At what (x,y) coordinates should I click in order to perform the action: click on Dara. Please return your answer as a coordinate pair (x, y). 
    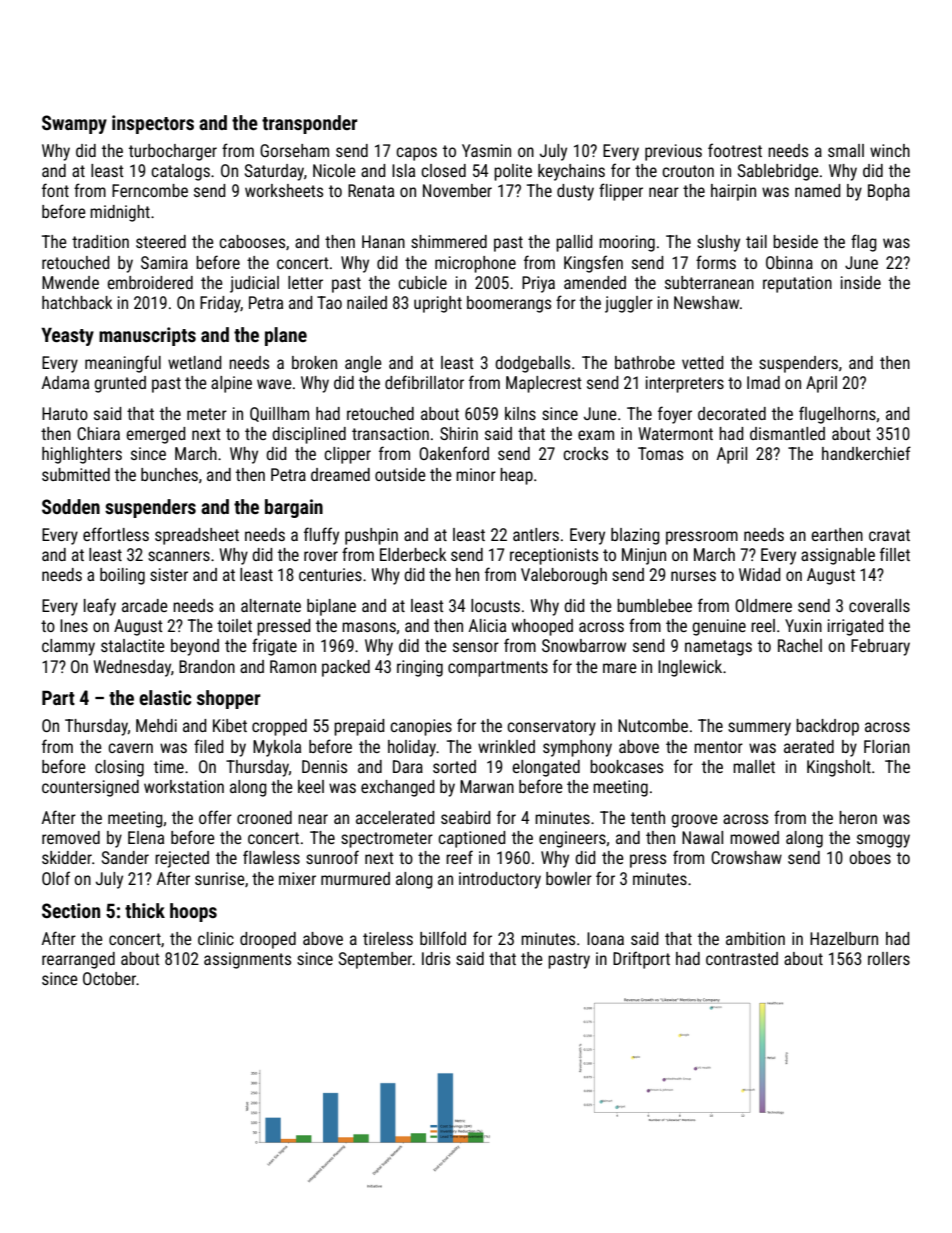
    Looking at the image, I should click on (408, 766).
